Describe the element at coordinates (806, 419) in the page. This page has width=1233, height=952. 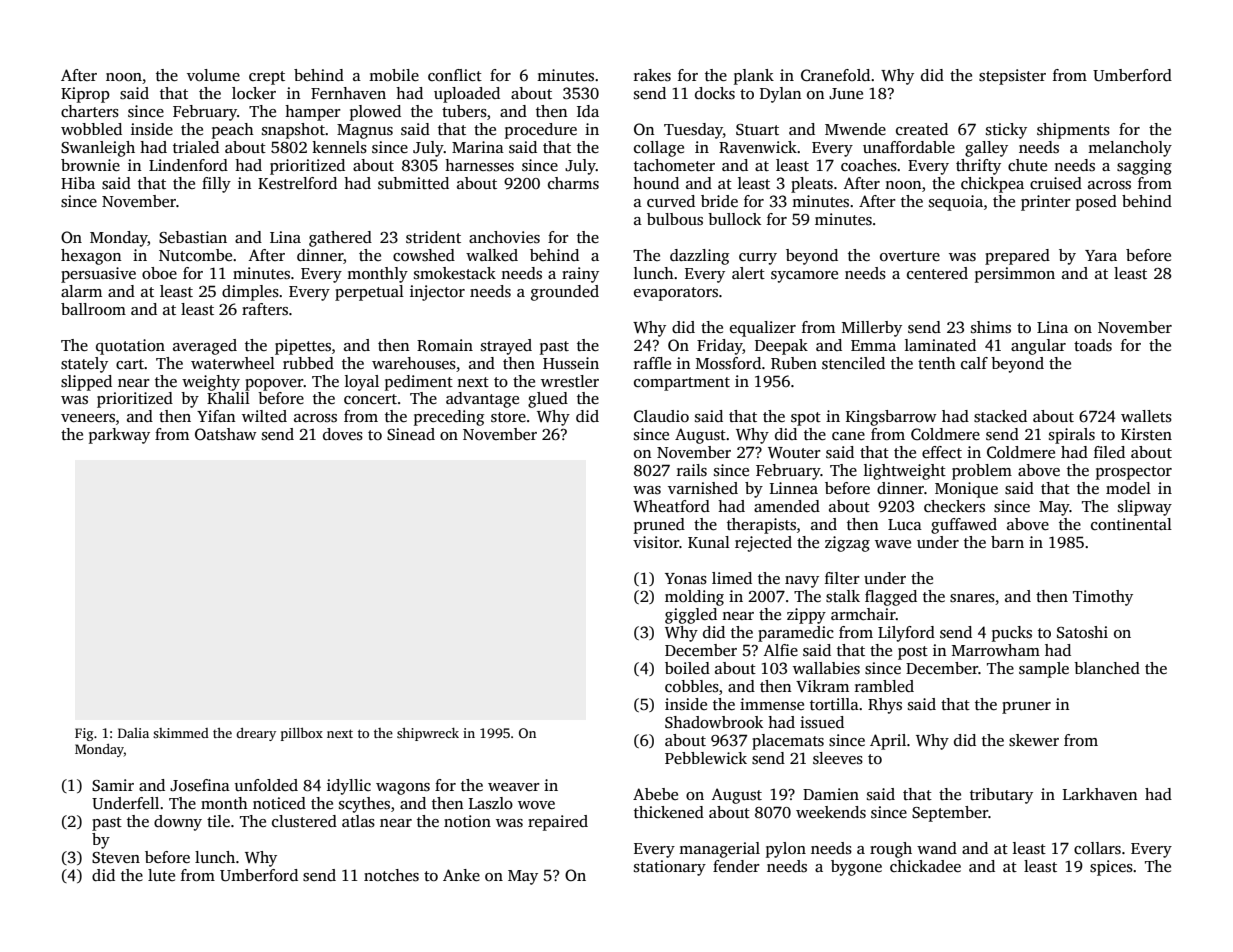
I see `spot` at that location.
